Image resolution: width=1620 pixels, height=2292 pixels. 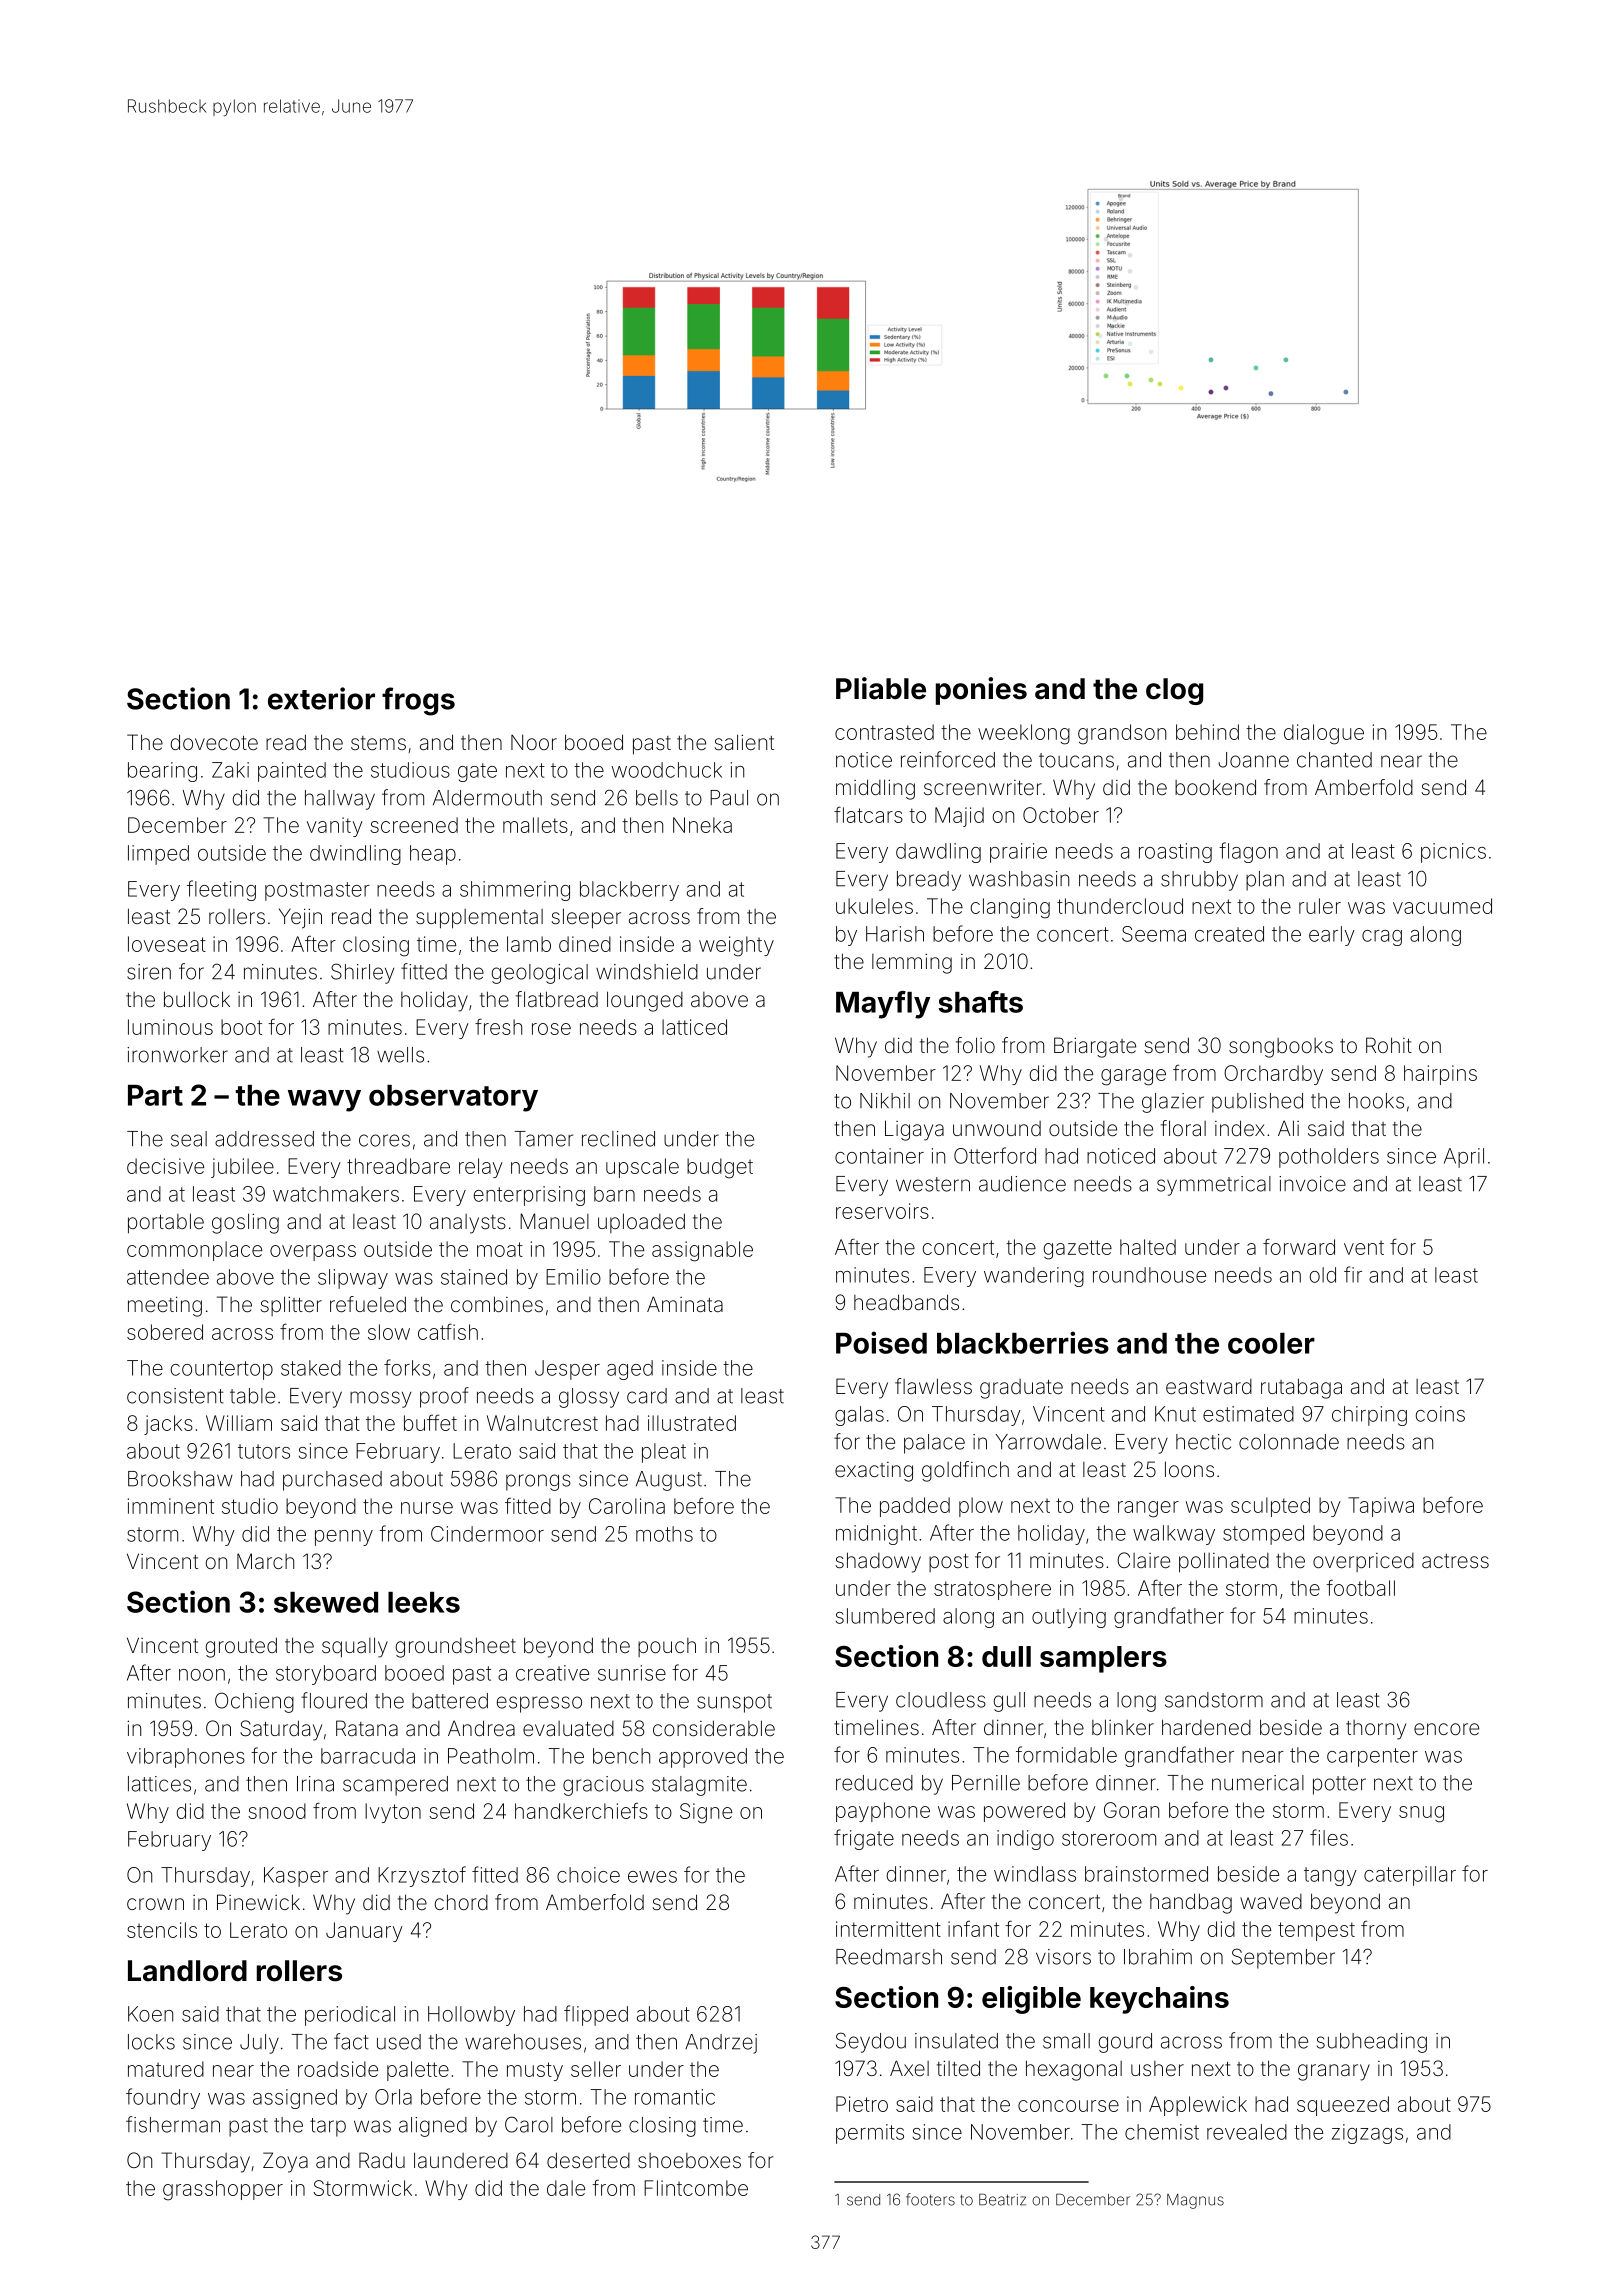 I want to click on groundsheet, so click(x=456, y=1647).
